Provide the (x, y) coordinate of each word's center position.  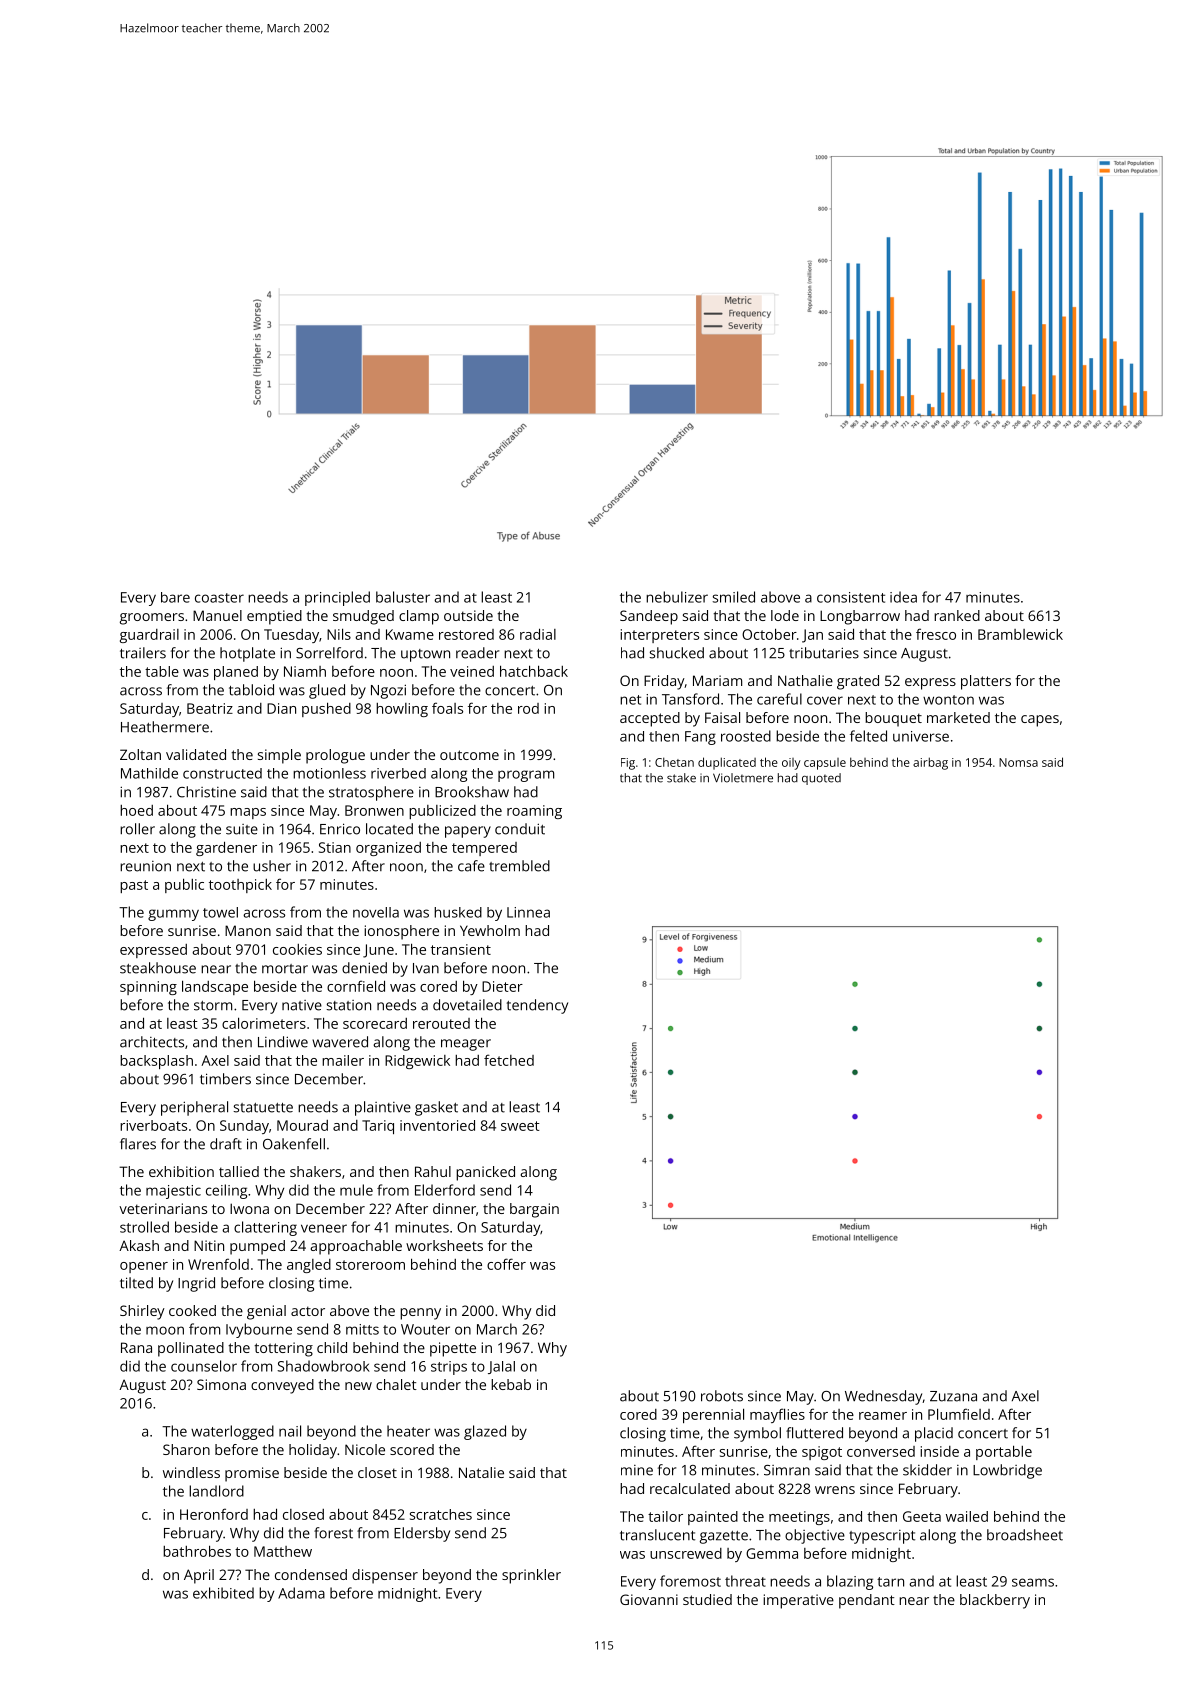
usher (272, 866)
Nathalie (805, 680)
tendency (537, 1006)
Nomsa (1018, 762)
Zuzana (953, 1396)
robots (722, 1396)
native (302, 1005)
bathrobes (197, 1551)
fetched (509, 1060)
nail (290, 1431)
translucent (657, 1535)
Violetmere (743, 778)
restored (466, 634)
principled (337, 598)
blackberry (995, 1601)
